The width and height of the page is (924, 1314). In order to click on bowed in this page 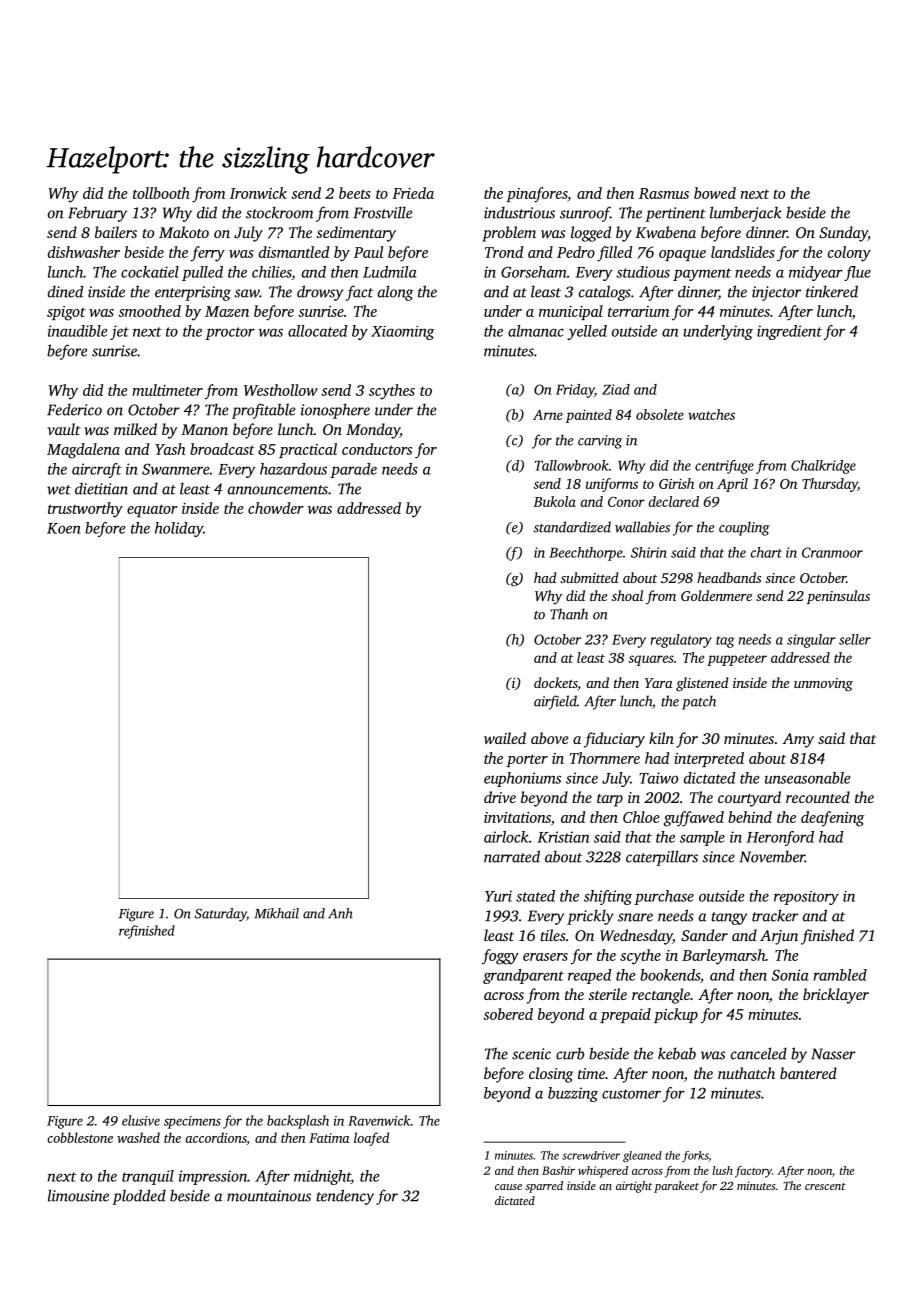, I will do `click(715, 193)`.
